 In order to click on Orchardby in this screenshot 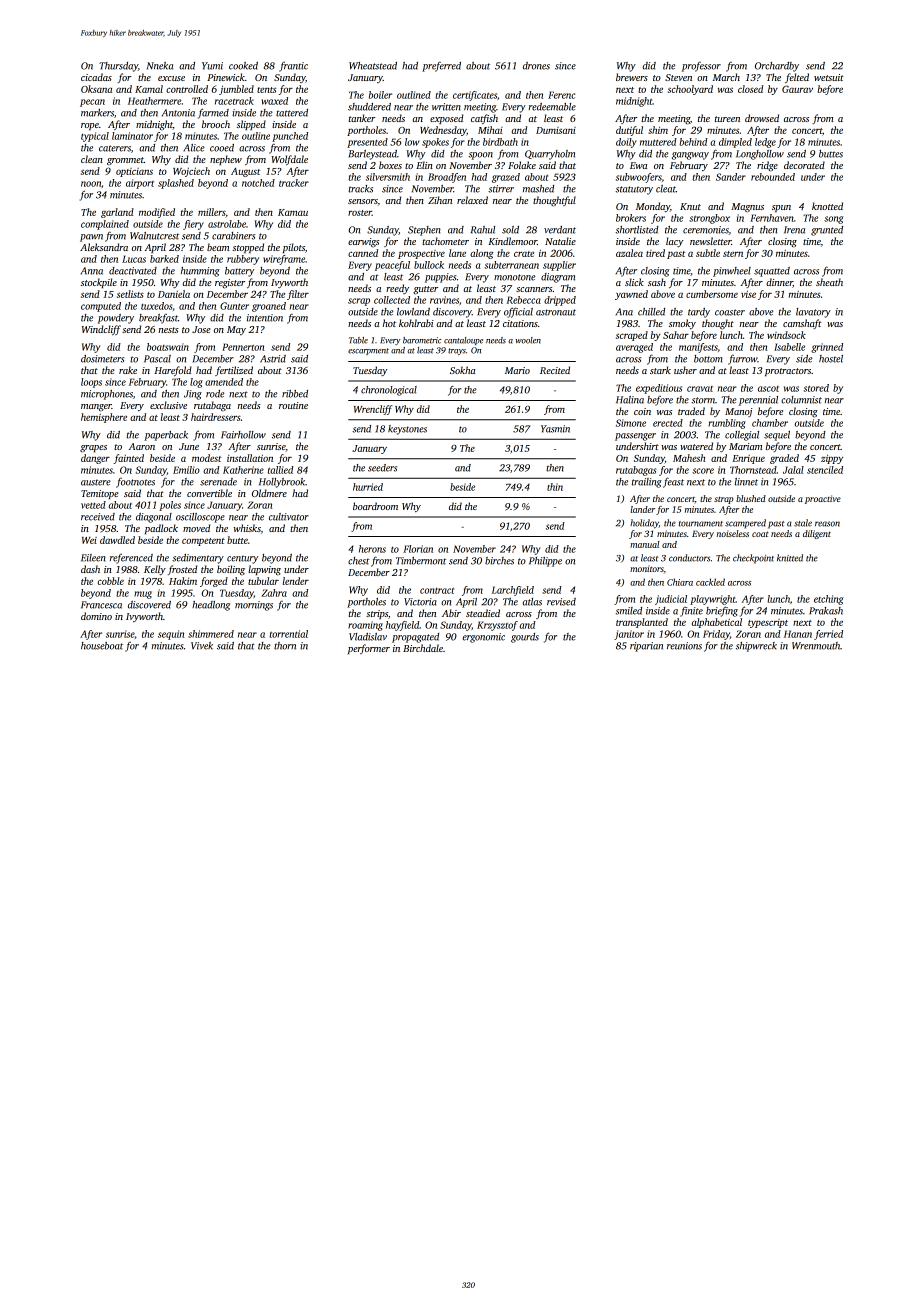, I will do `click(777, 67)`.
